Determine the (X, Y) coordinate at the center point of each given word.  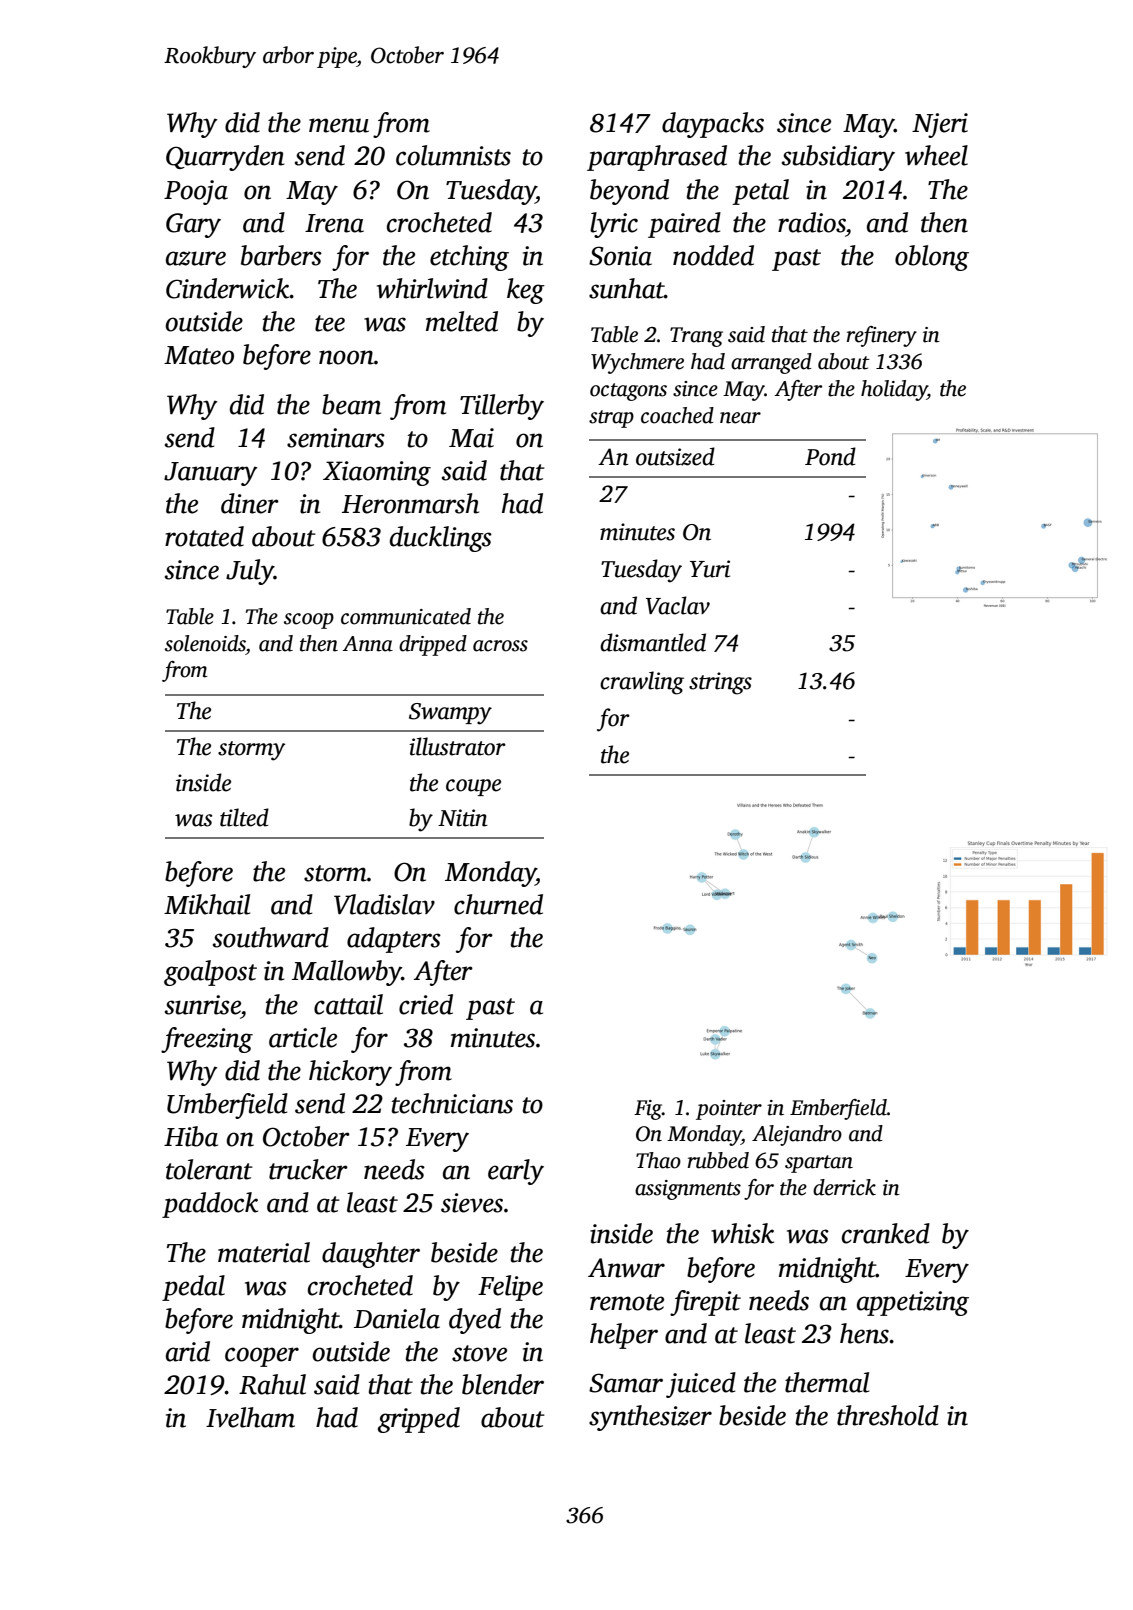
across (500, 646)
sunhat (626, 288)
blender (503, 1384)
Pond (830, 456)
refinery (881, 336)
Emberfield (838, 1109)
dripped (433, 645)
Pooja (196, 192)
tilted (244, 817)
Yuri (710, 569)
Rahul (272, 1384)
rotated (204, 536)
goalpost (210, 973)
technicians (452, 1103)
